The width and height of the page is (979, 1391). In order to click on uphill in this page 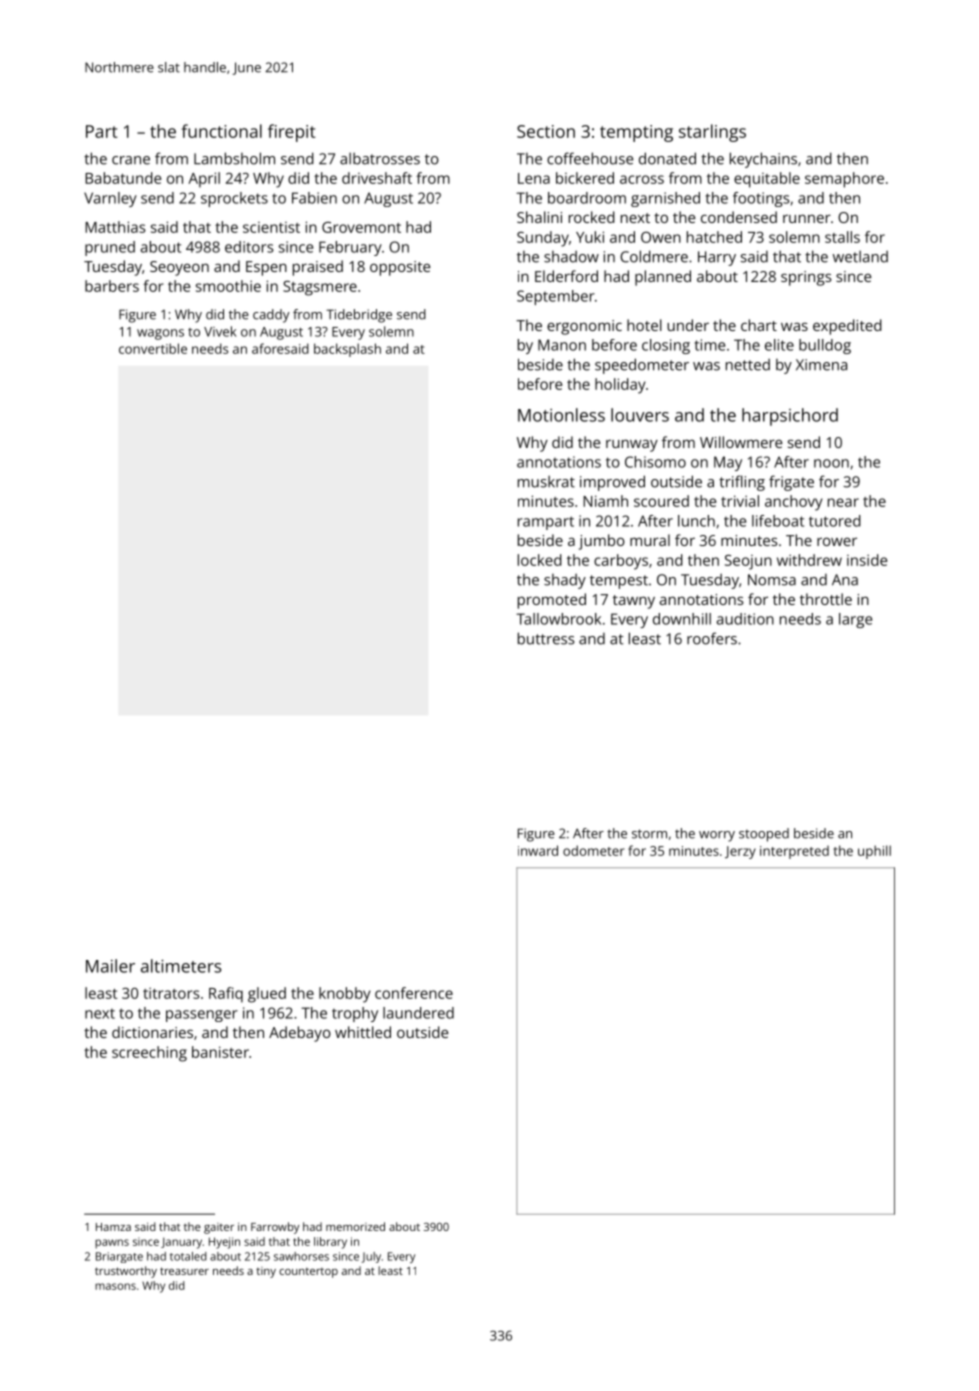, I will do `click(874, 852)`.
